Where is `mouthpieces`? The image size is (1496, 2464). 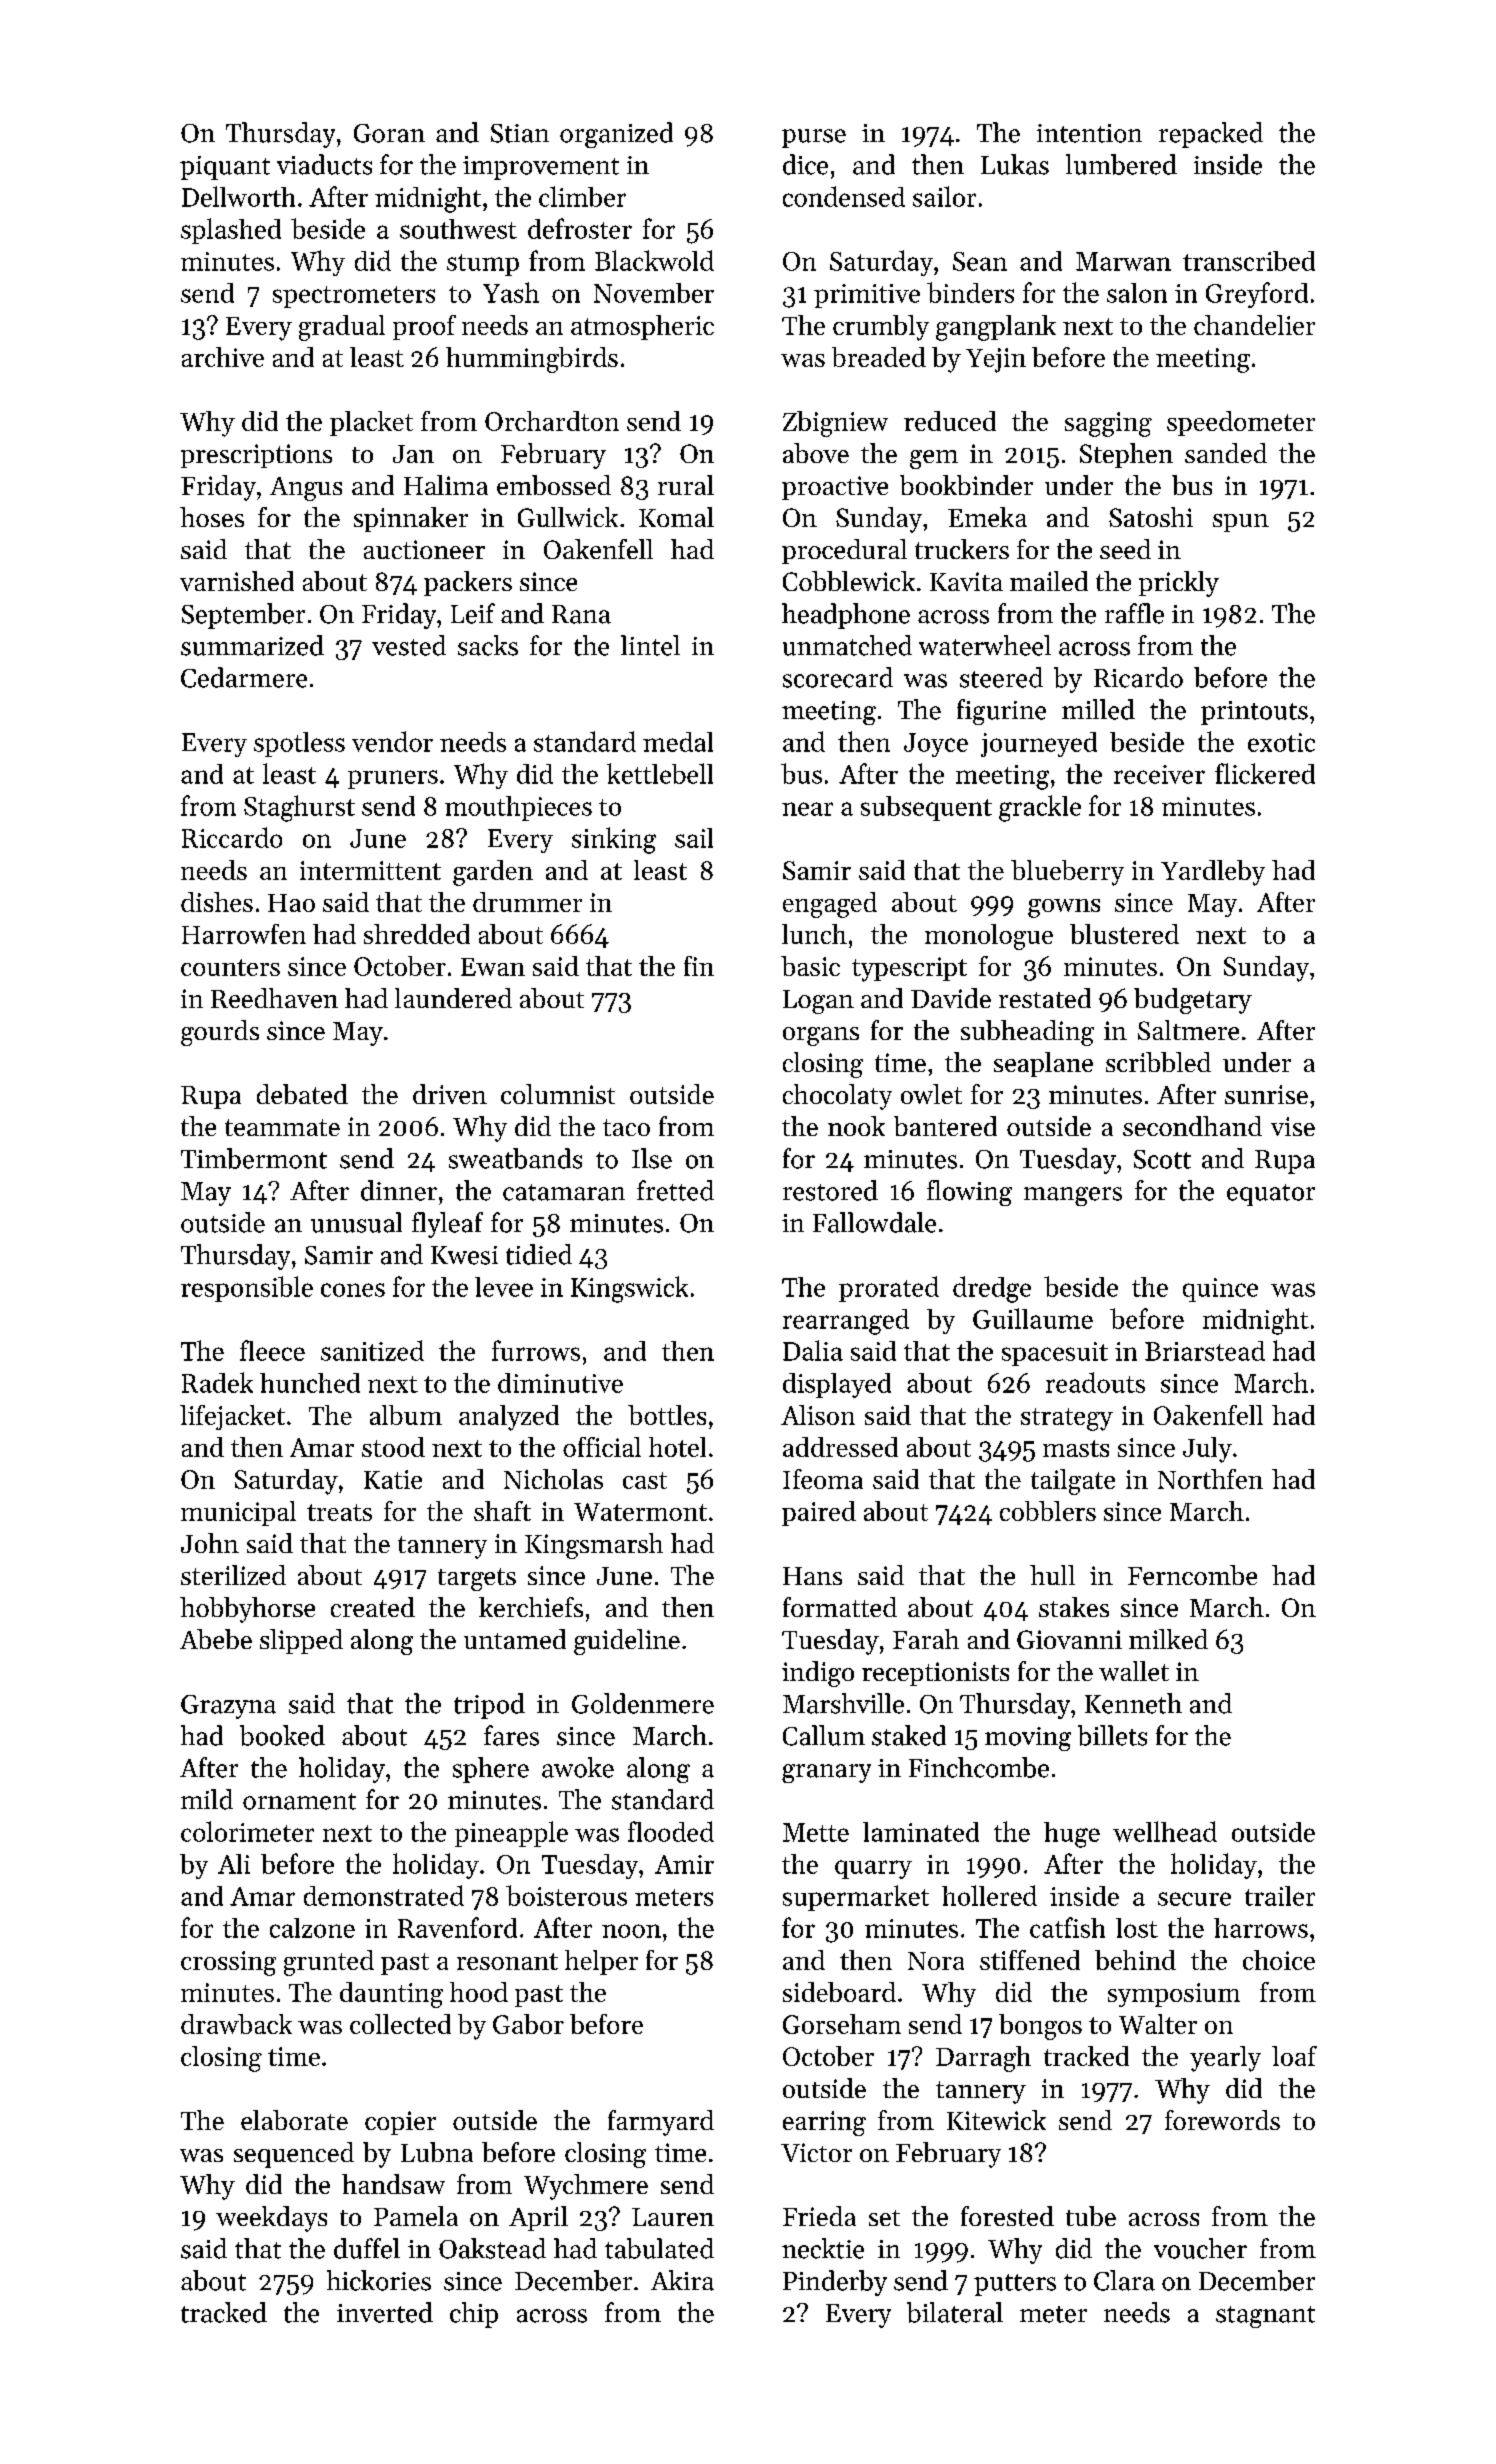
mouthpieces is located at coordinates (518, 808).
